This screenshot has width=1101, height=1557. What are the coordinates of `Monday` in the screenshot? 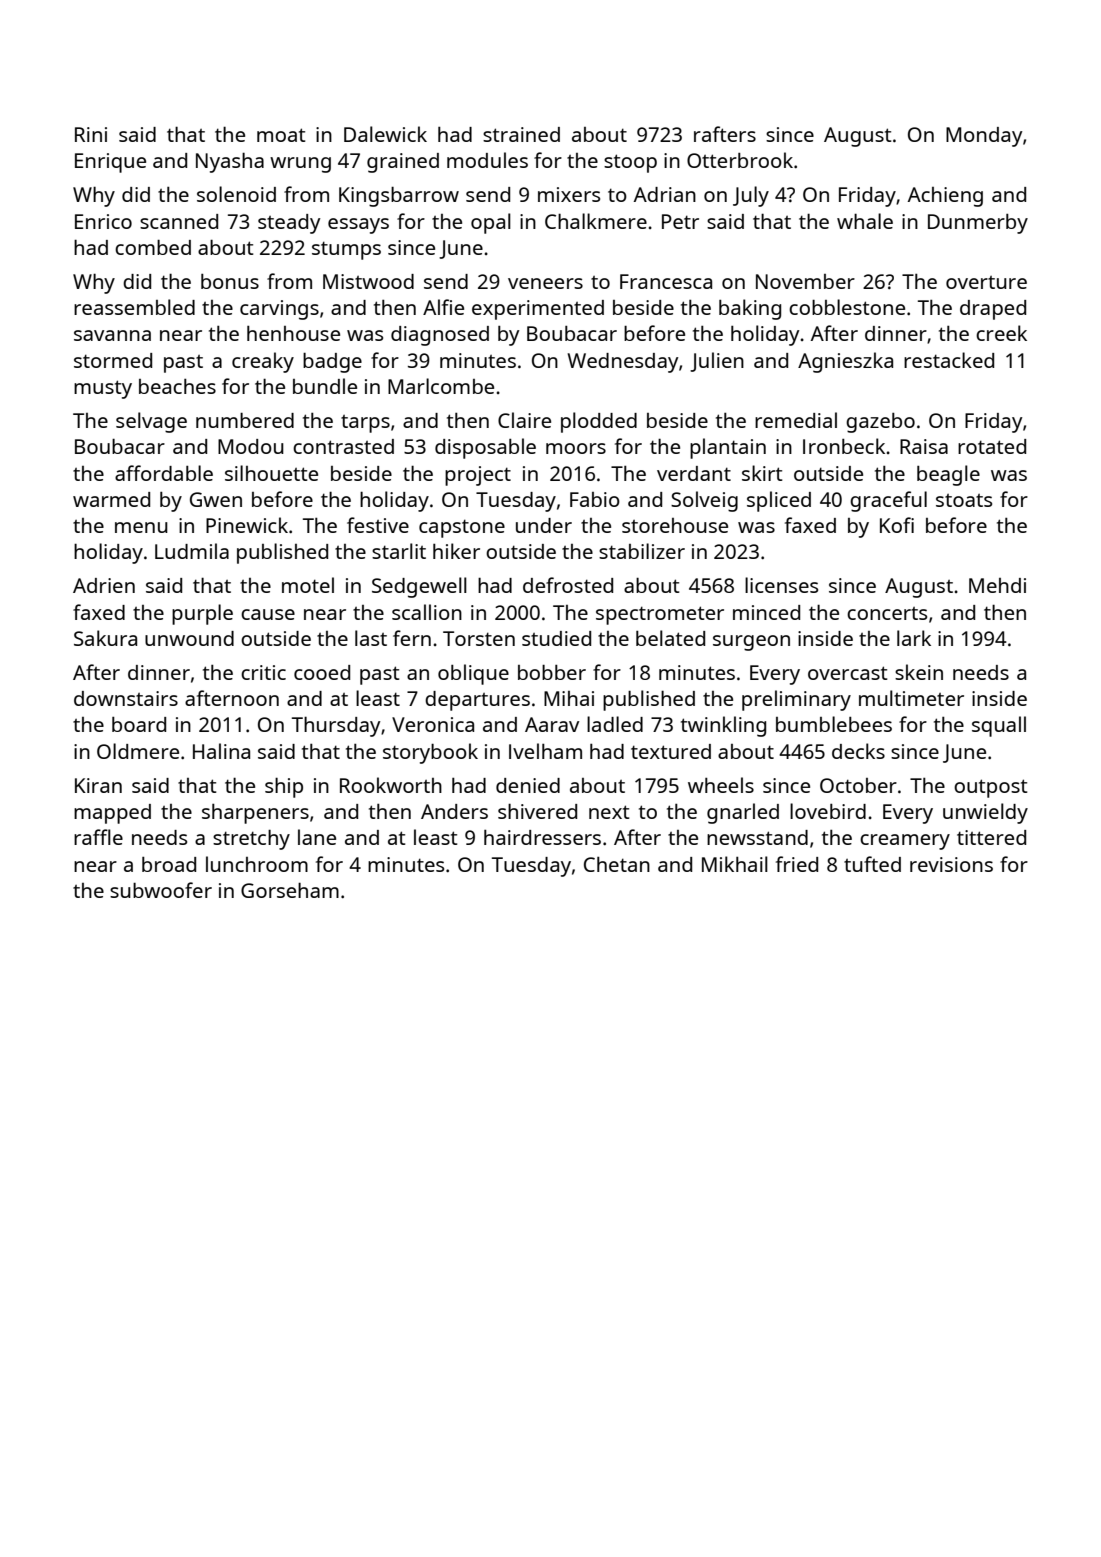 It's located at (984, 137).
